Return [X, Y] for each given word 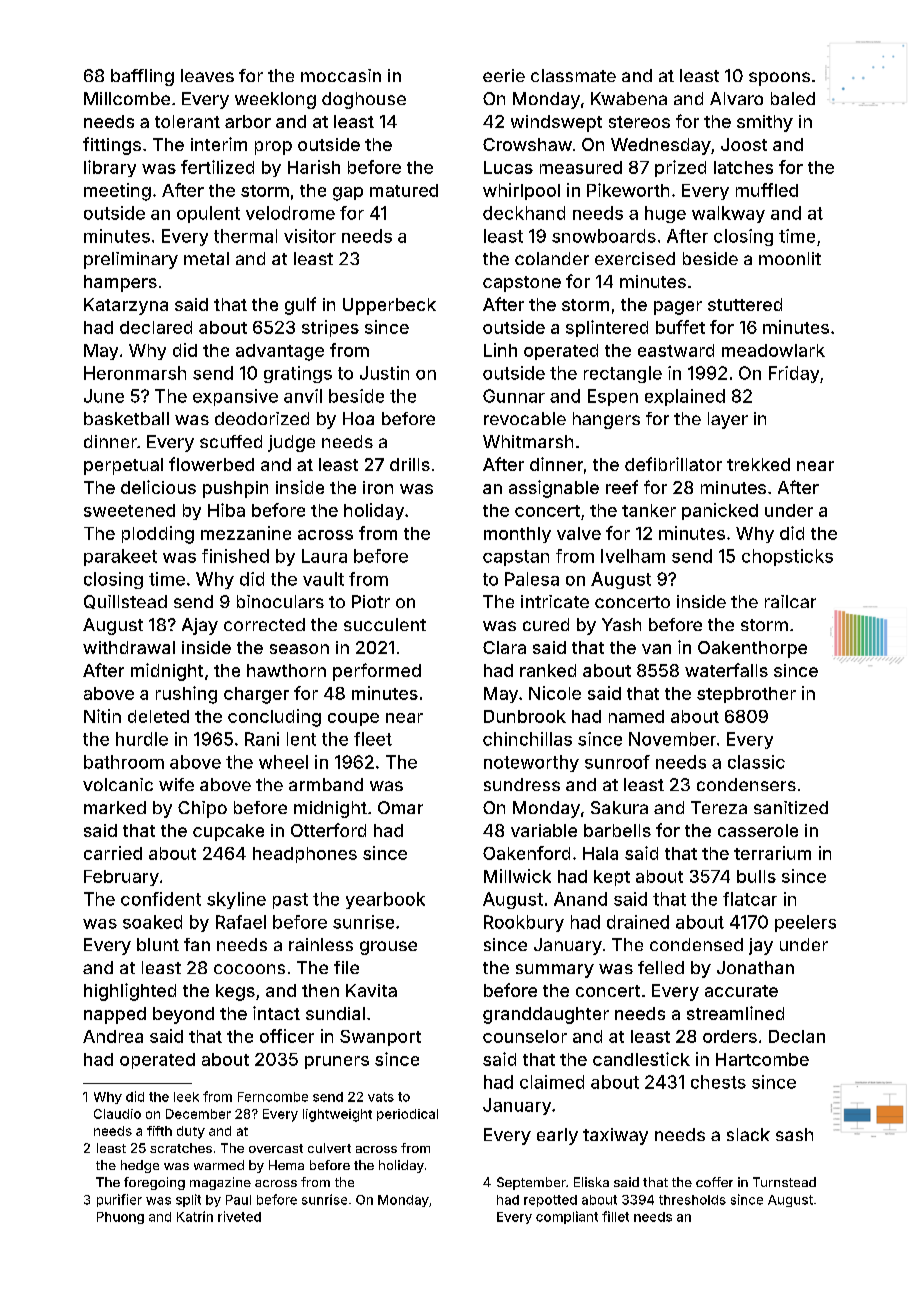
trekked [758, 464]
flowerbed [211, 464]
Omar [400, 807]
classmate [573, 75]
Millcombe [127, 98]
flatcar [750, 899]
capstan [516, 558]
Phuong [120, 1218]
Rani [262, 739]
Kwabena [629, 98]
